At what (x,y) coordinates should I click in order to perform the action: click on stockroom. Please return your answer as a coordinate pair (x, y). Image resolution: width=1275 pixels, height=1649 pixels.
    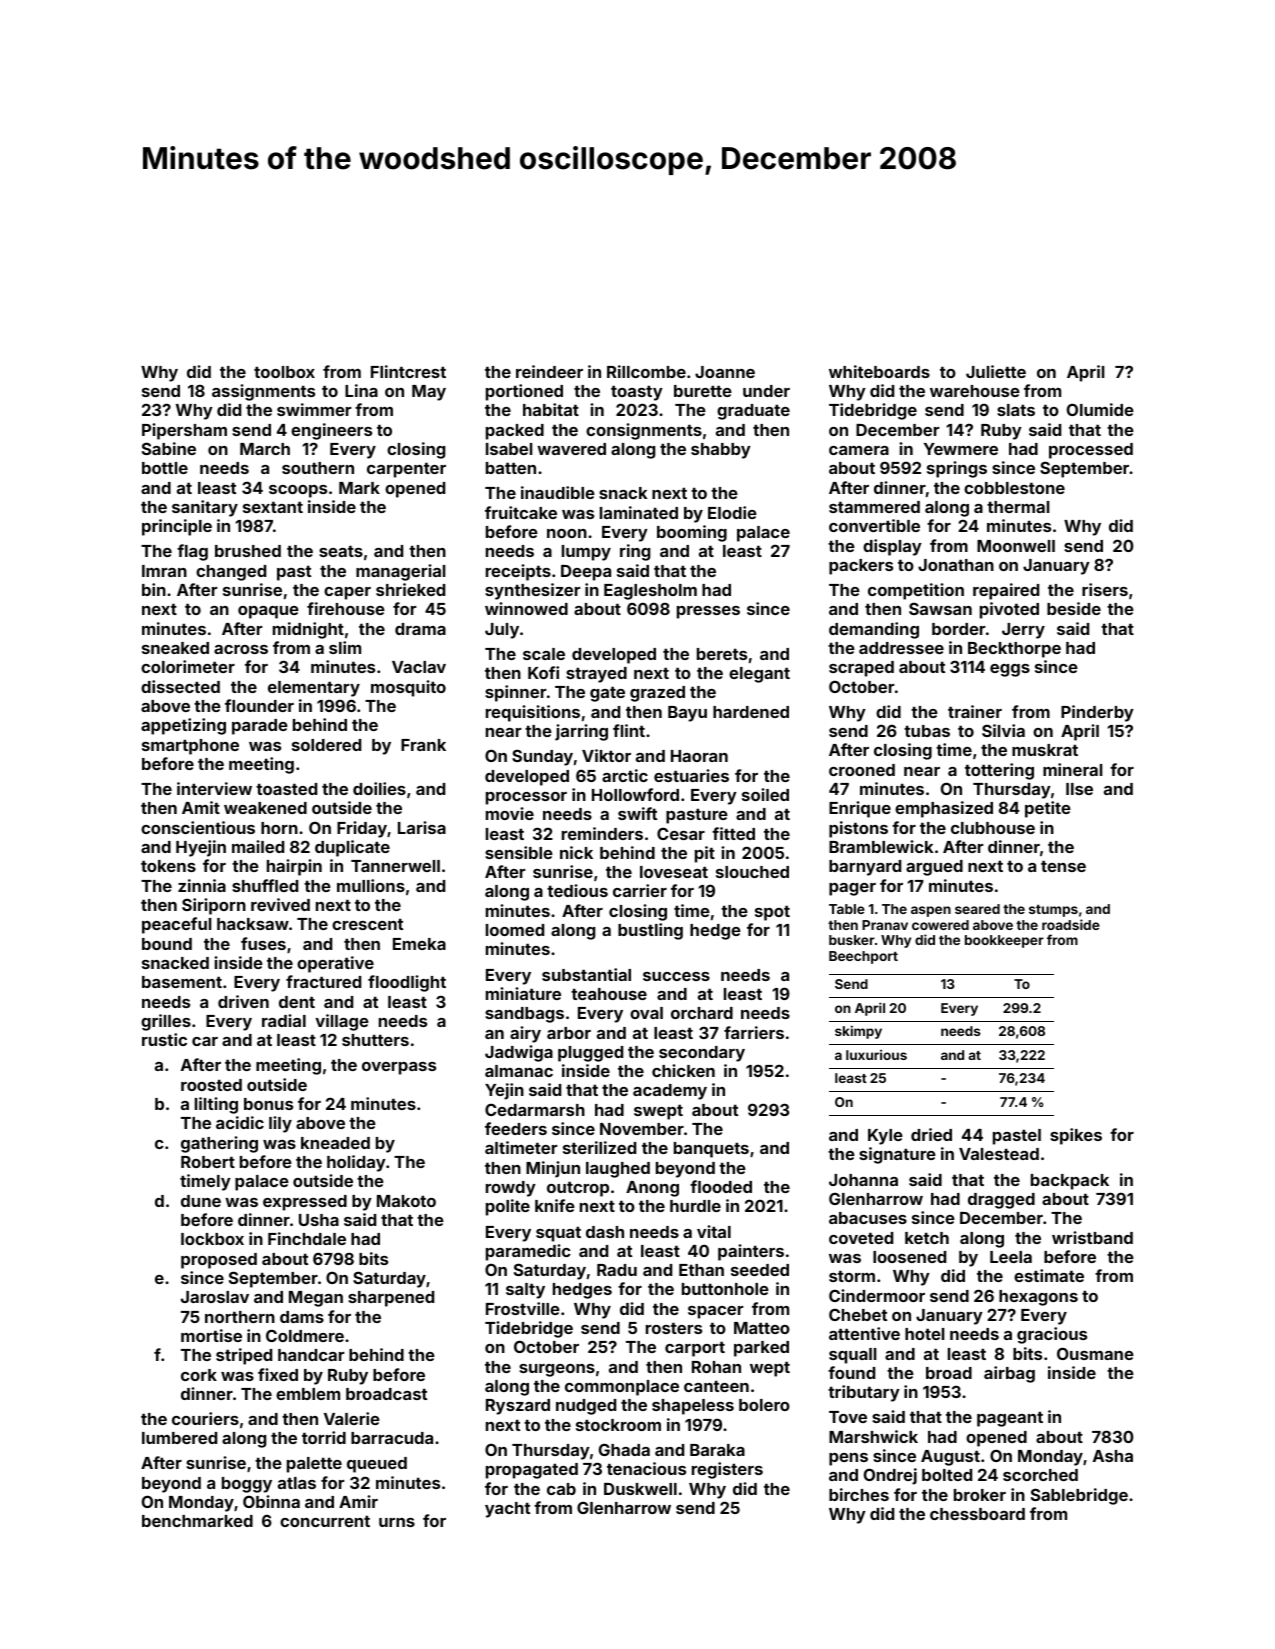
    Looking at the image, I should click on (618, 1425).
